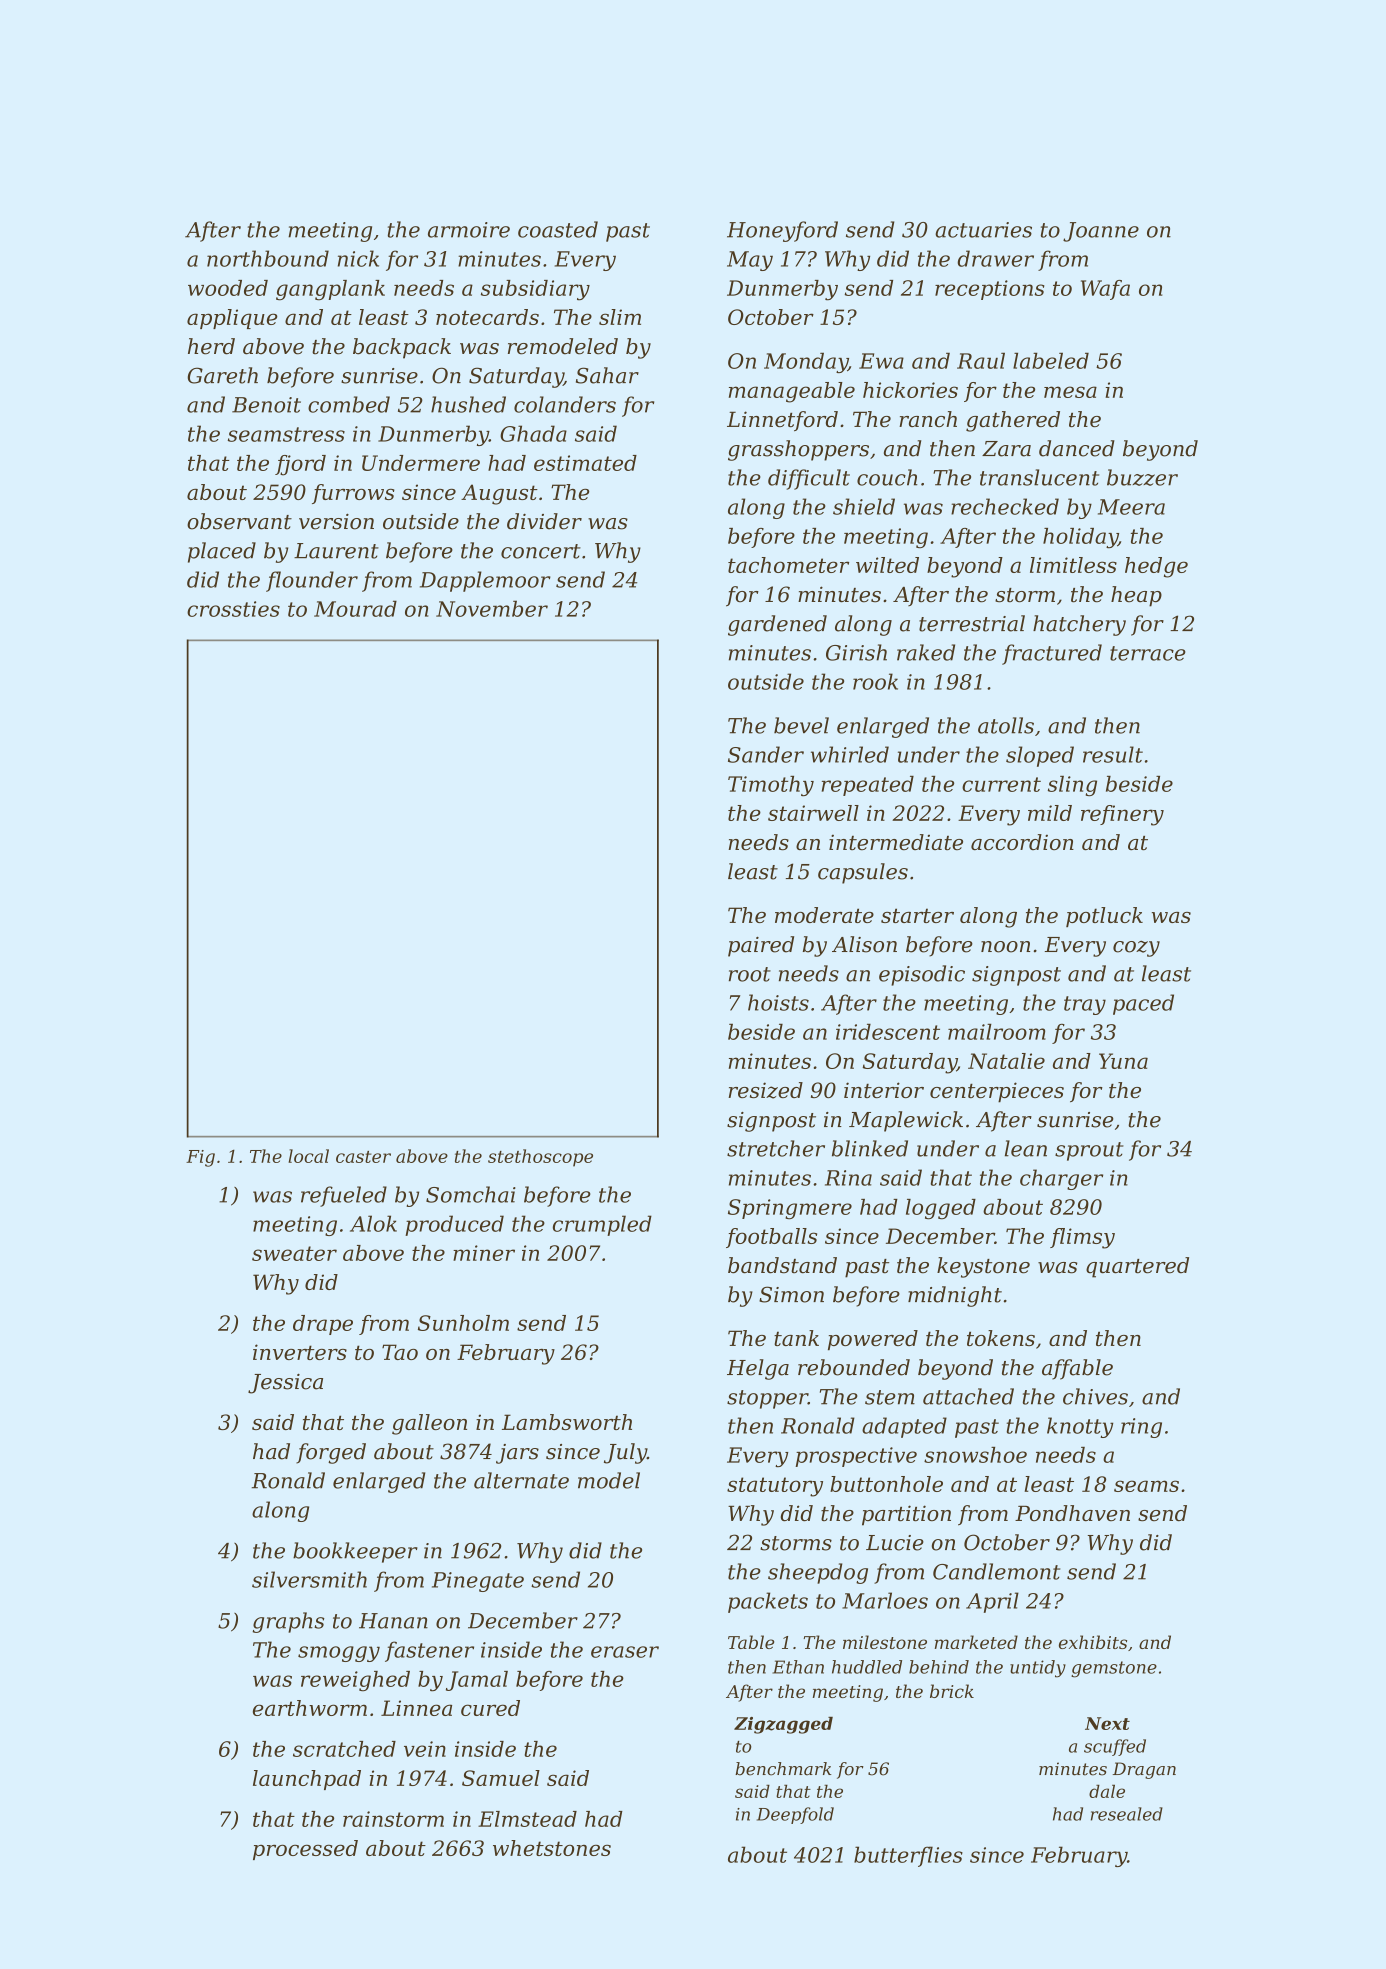 The image size is (1386, 1969). Describe the element at coordinates (285, 1384) in the screenshot. I see `Jessica` at that location.
